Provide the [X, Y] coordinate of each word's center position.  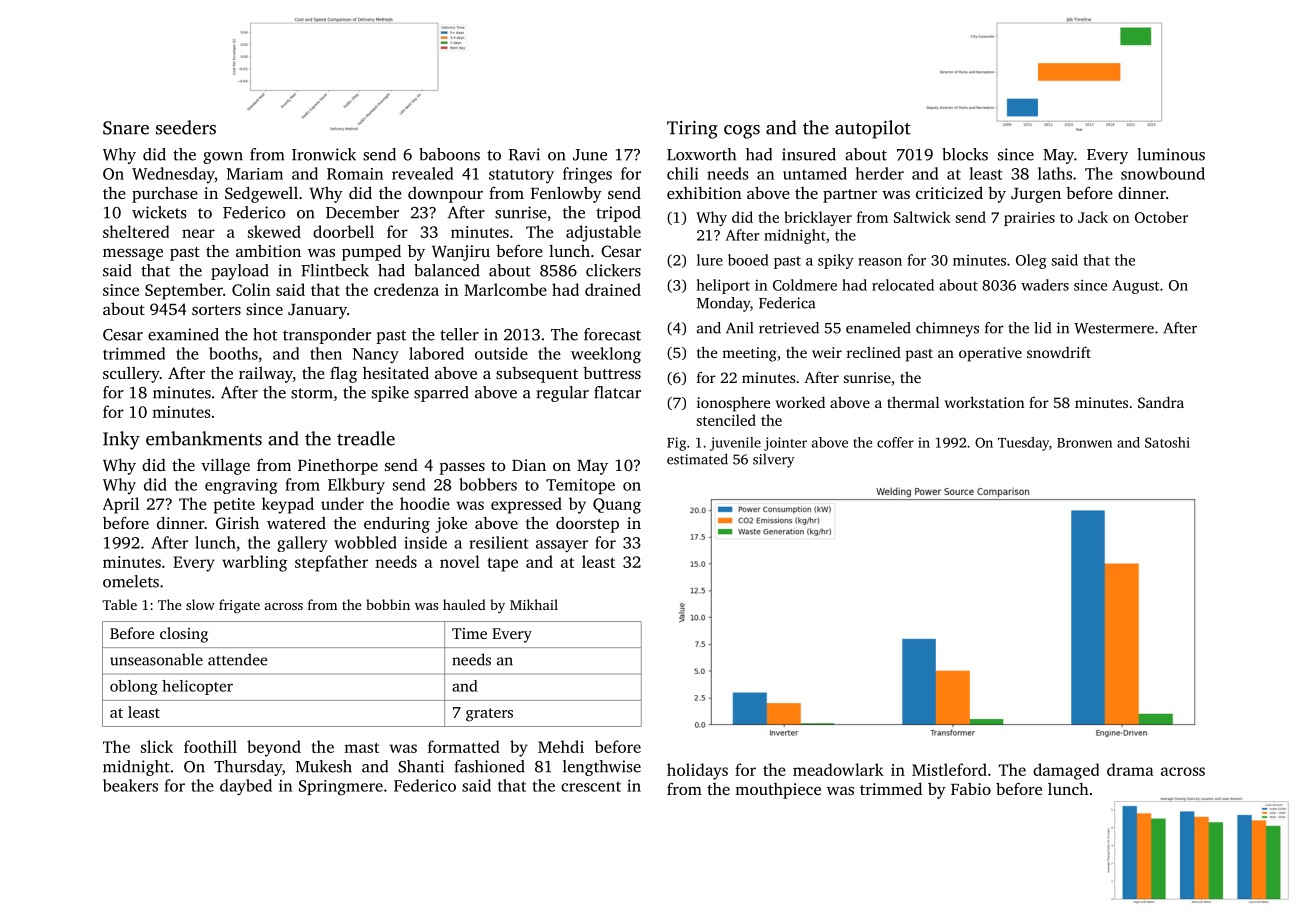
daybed [246, 787]
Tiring [692, 130]
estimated [697, 459]
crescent [591, 786]
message [133, 255]
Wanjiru [461, 253]
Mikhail [534, 604]
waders [1045, 285]
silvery [774, 461]
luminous [1171, 154]
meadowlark [838, 769]
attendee [237, 659]
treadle [366, 438]
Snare [126, 128]
